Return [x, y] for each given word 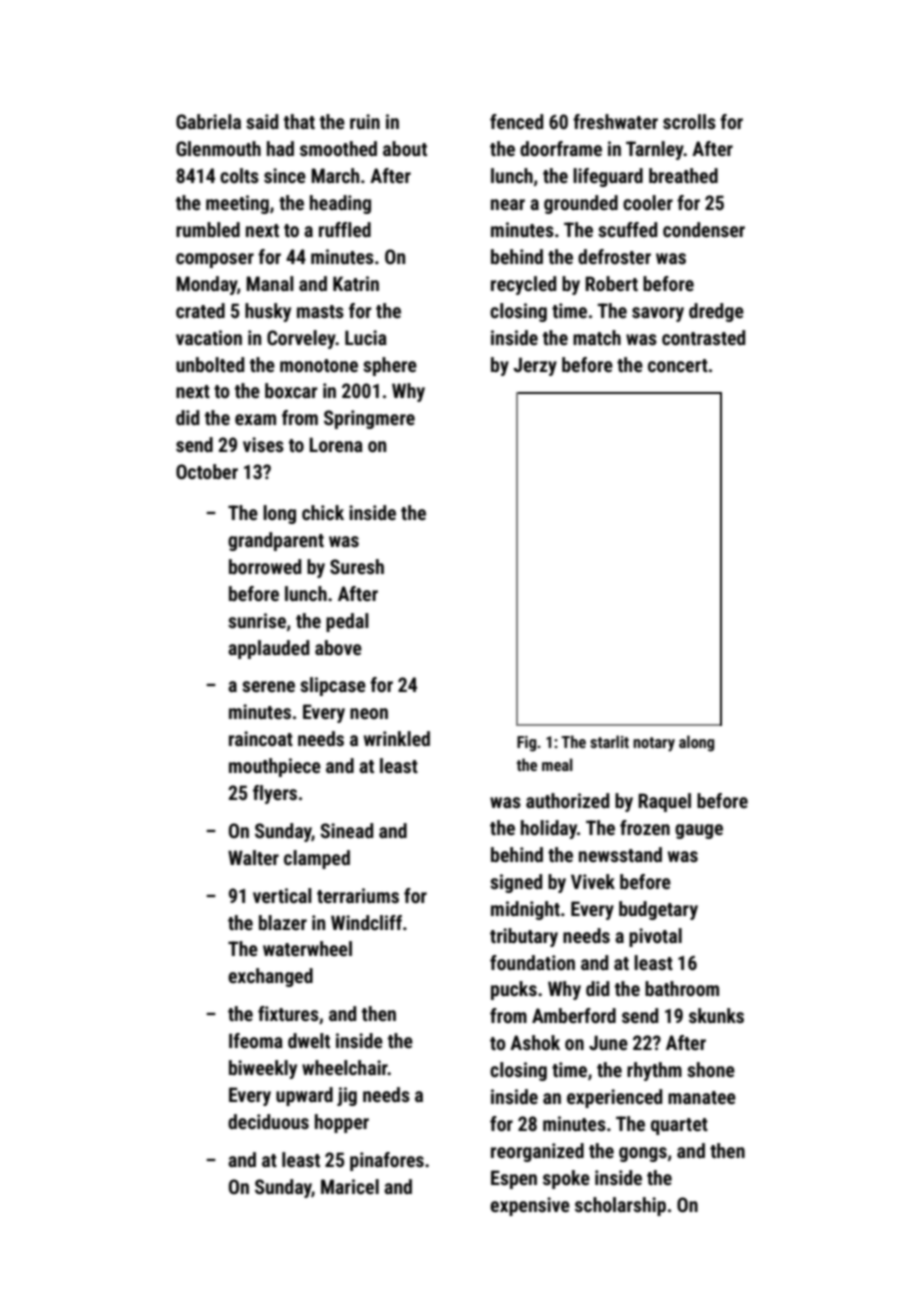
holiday [549, 829]
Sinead [346, 830]
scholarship [620, 1206]
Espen [514, 1179]
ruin [365, 121]
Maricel [350, 1186]
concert [678, 365]
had [280, 148]
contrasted [703, 337]
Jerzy [535, 366]
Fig [526, 744]
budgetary [658, 910]
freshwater [615, 121]
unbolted [210, 364]
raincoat [261, 738]
